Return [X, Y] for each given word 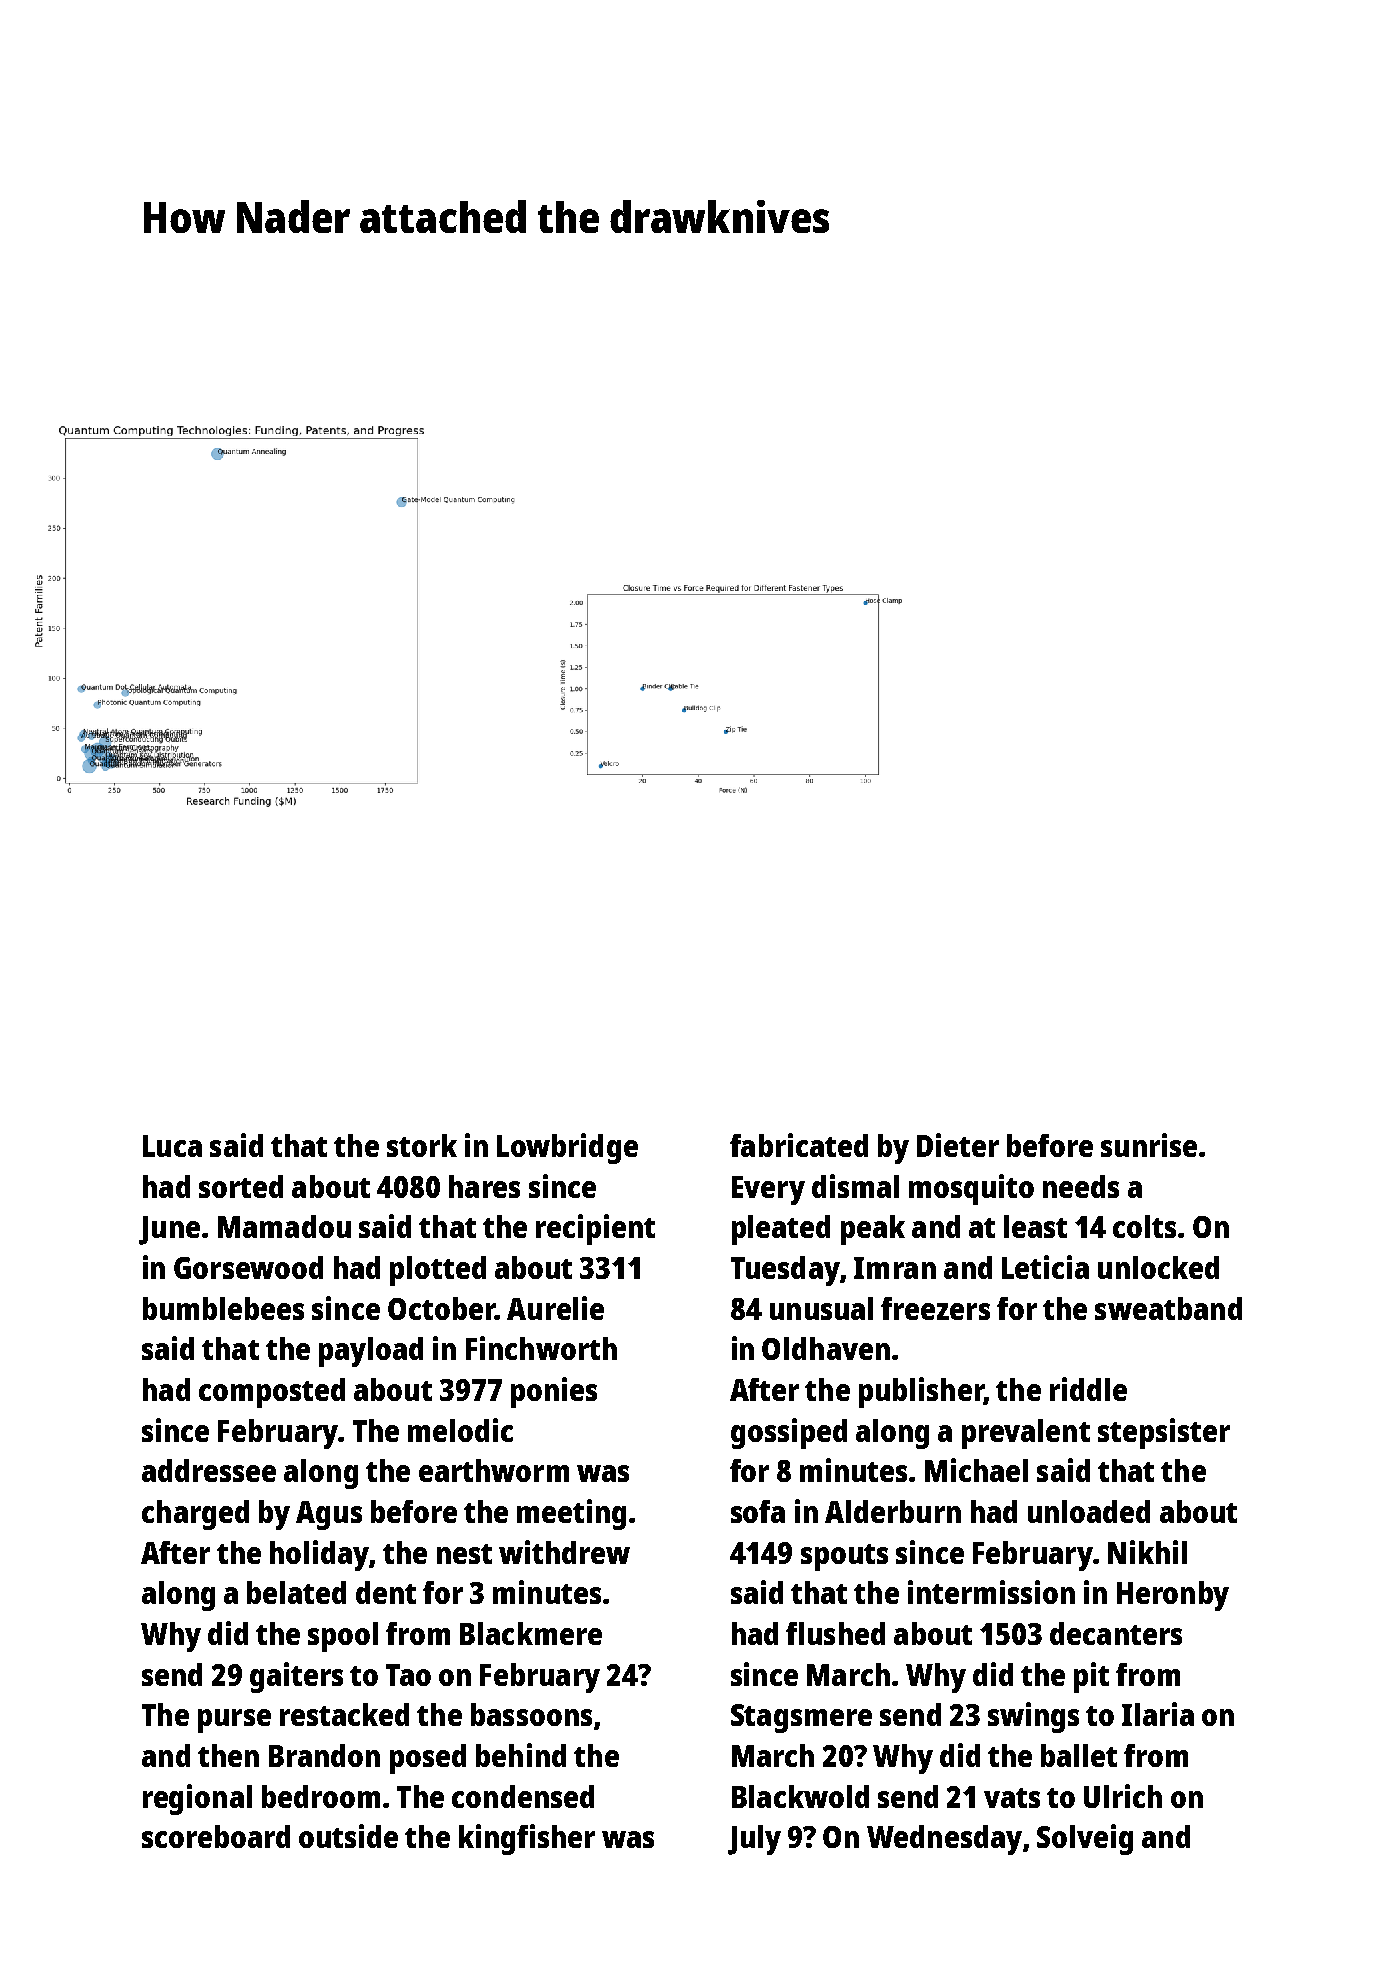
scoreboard [216, 1836]
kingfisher [527, 1839]
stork [422, 1145]
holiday [319, 1555]
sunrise [1149, 1145]
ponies [554, 1392]
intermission [991, 1592]
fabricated [799, 1145]
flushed [835, 1633]
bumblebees [223, 1308]
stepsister [1164, 1433]
